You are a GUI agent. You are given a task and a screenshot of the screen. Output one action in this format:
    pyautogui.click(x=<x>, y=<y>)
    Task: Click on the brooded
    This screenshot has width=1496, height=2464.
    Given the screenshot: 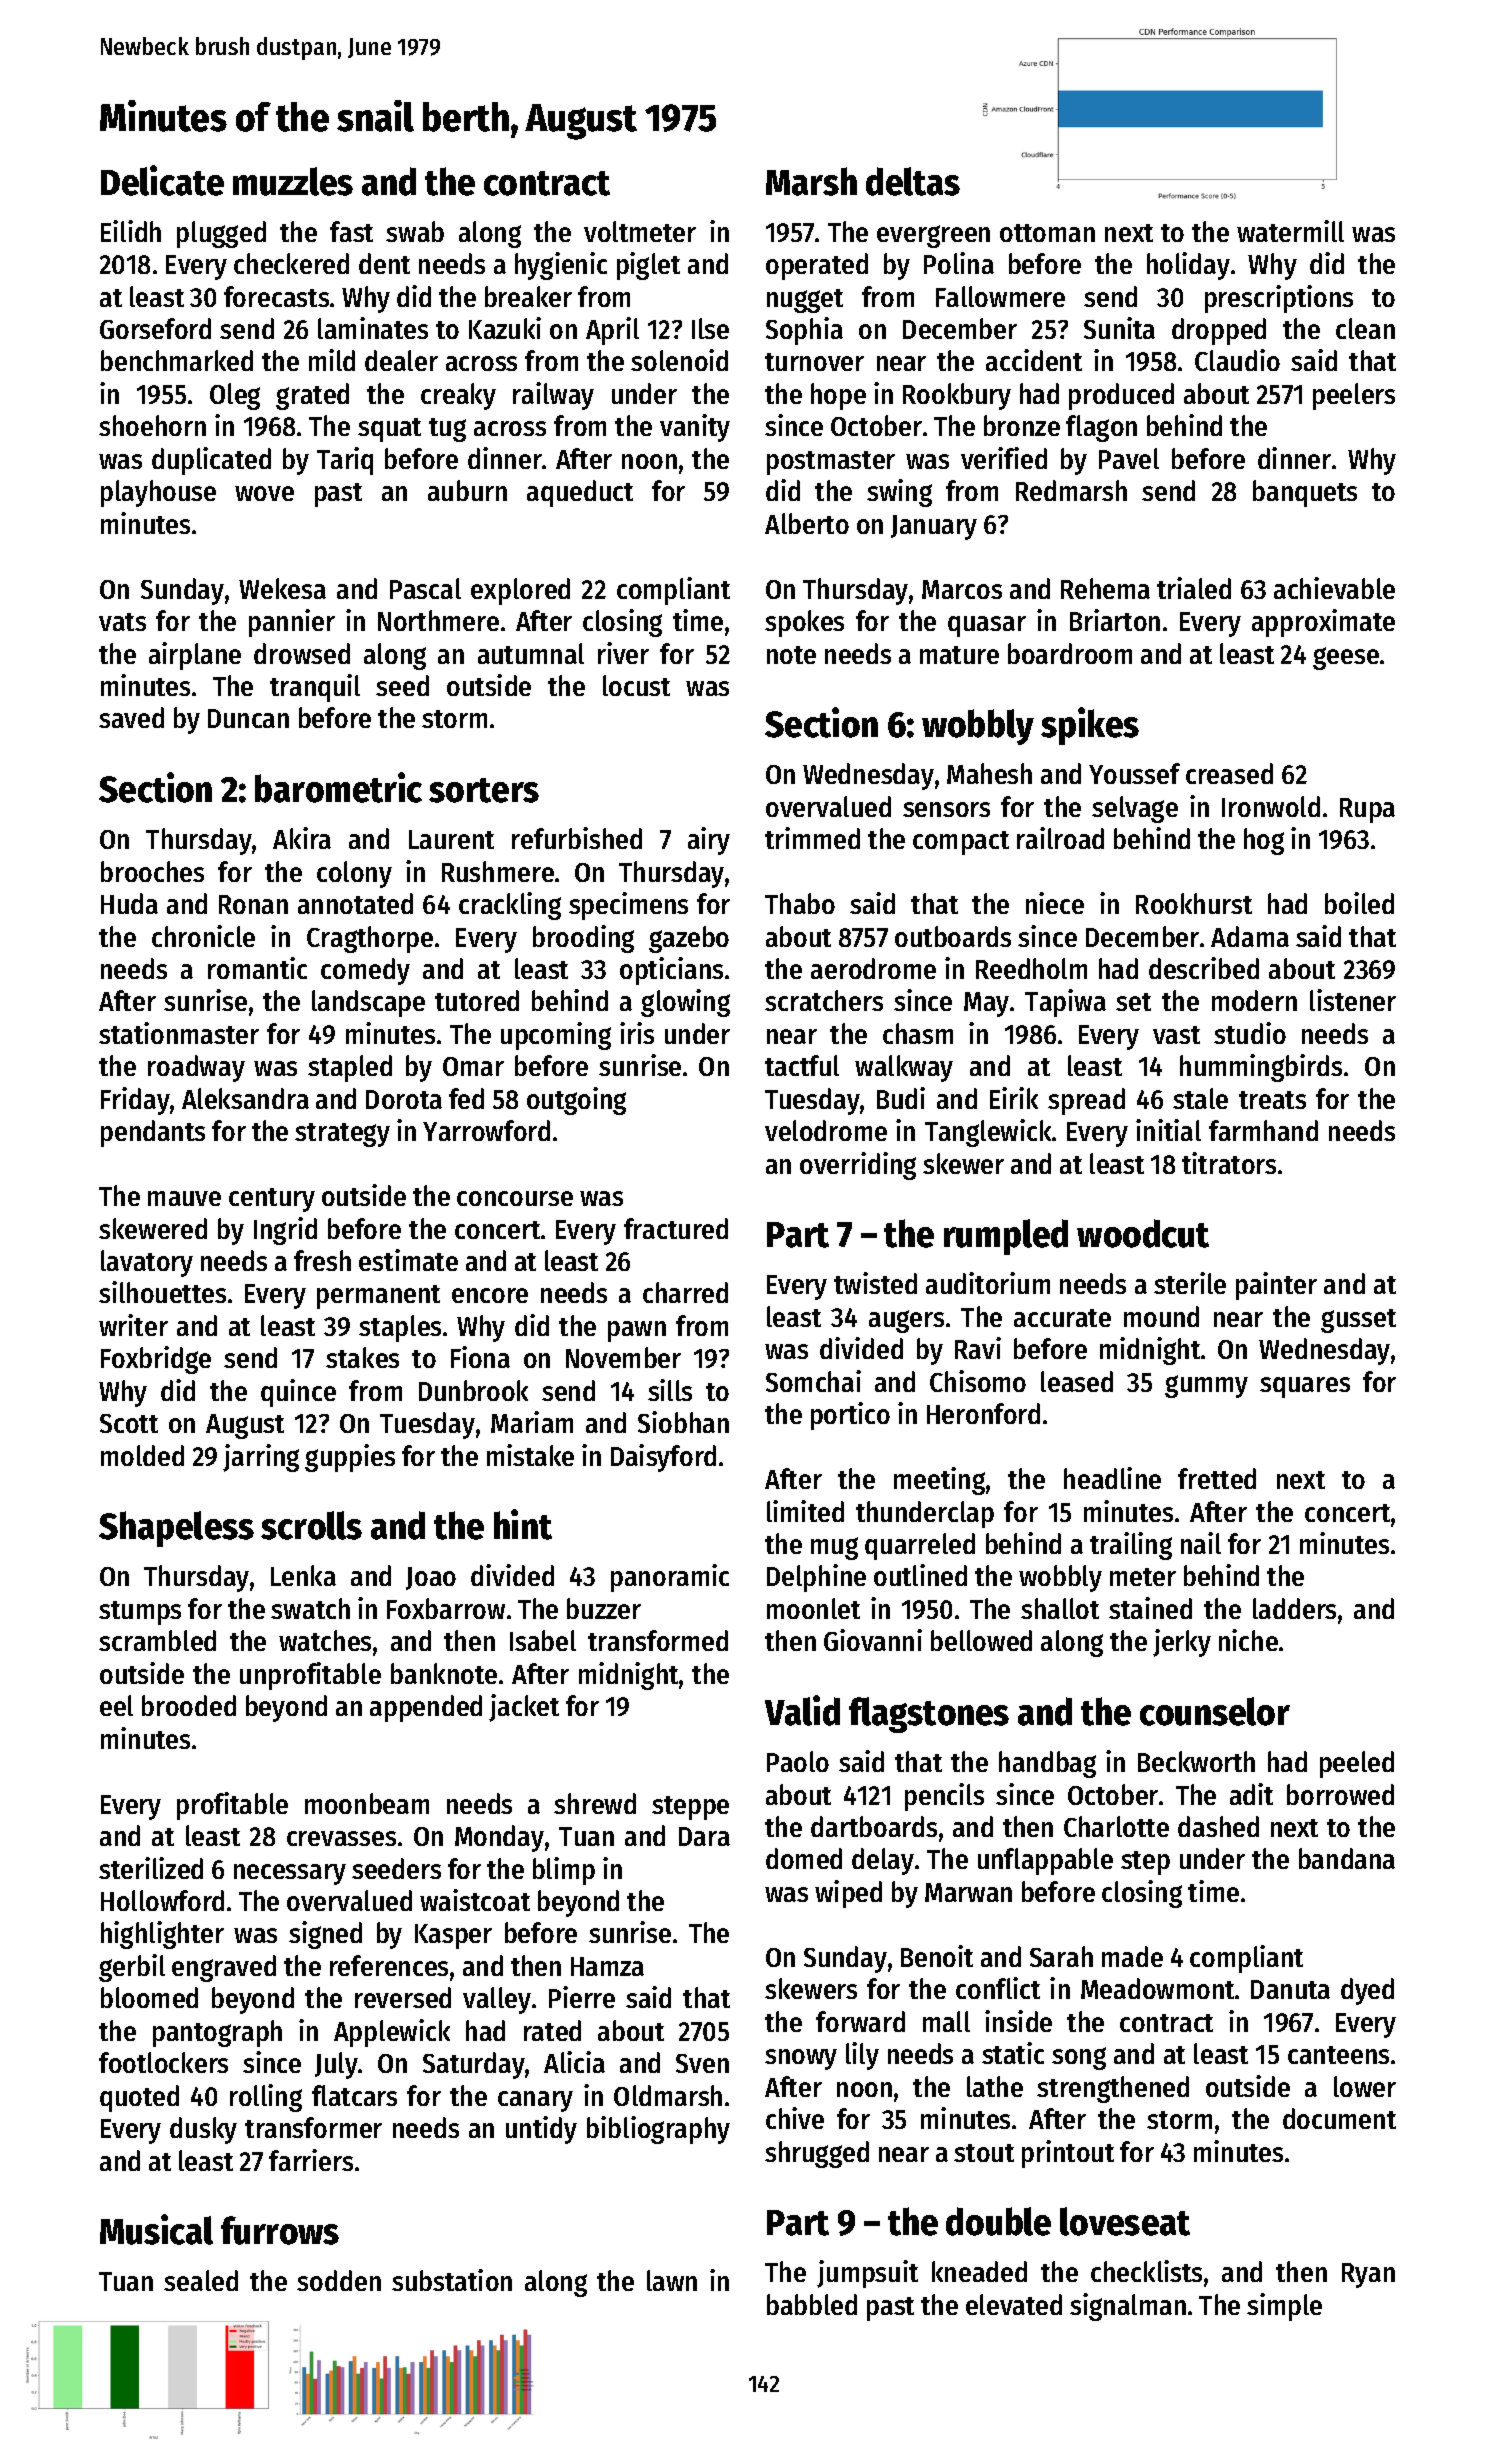 What is the action you would take?
    pyautogui.click(x=189, y=1705)
